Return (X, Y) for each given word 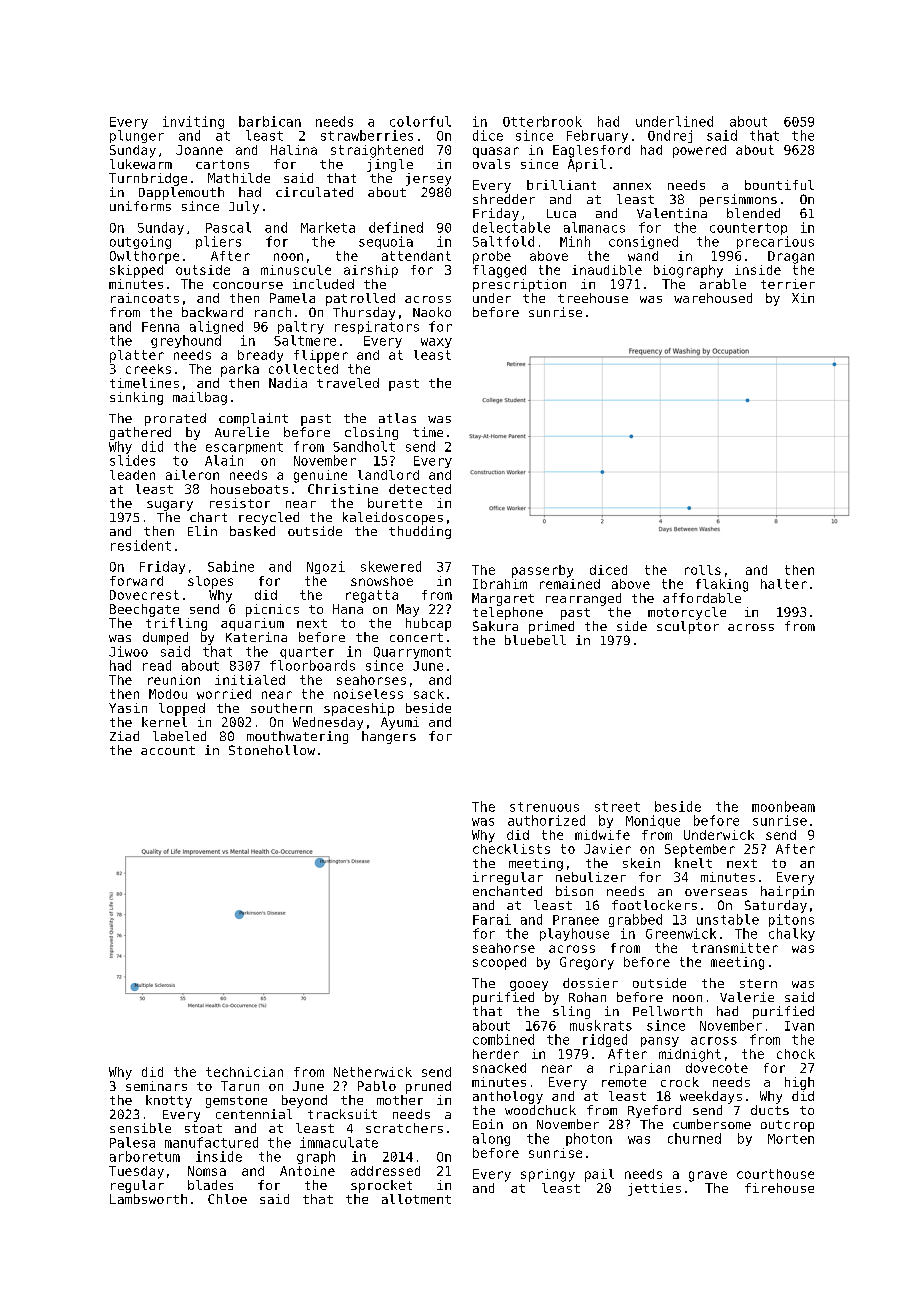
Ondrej (670, 136)
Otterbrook (542, 121)
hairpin (787, 892)
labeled (179, 736)
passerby (542, 571)
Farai (492, 919)
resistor (240, 503)
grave (708, 1176)
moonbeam (783, 806)
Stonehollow (272, 750)
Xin (803, 298)
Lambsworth (148, 1199)
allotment (416, 1199)
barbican (270, 121)
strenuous (544, 807)
